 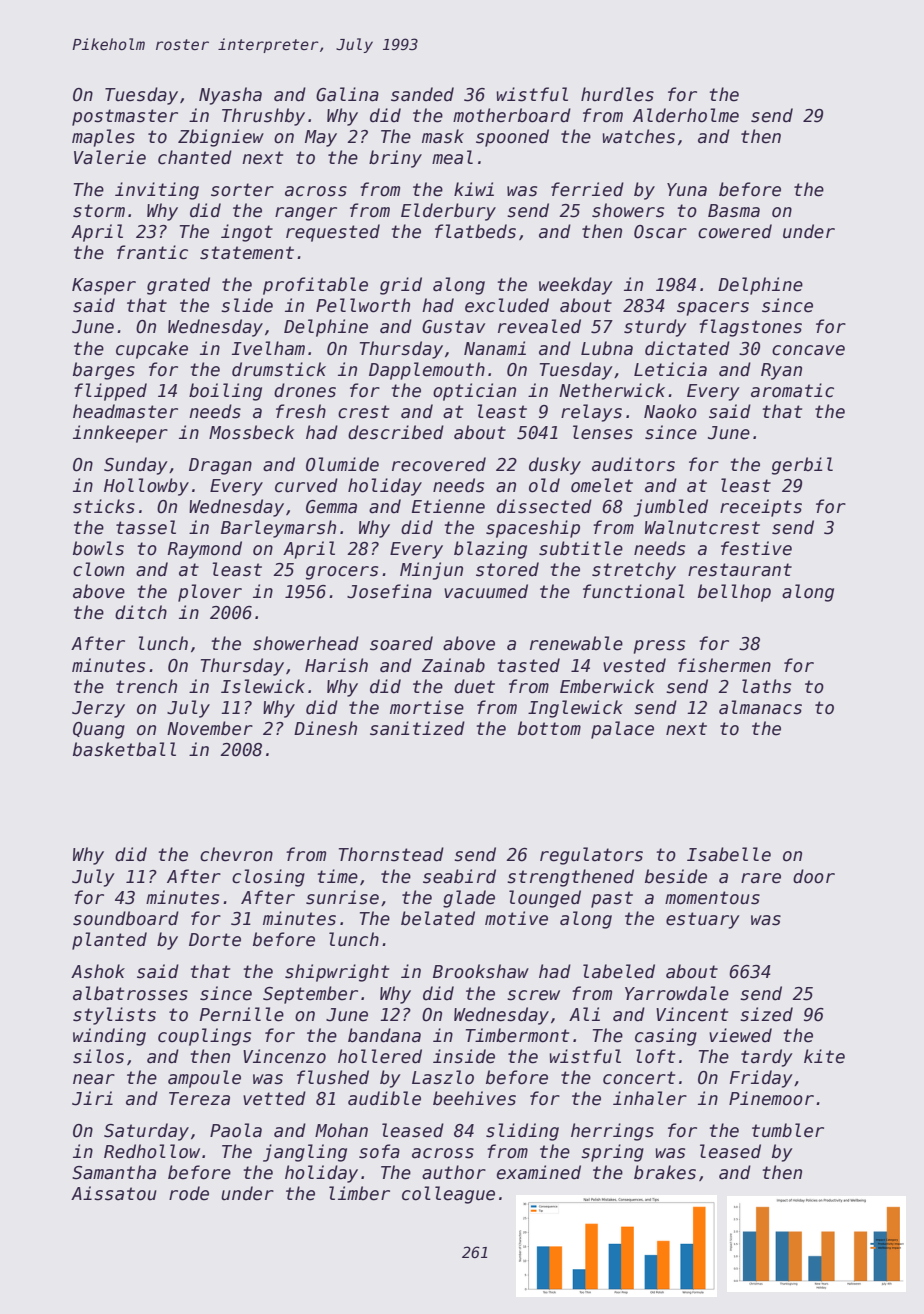 I want to click on Alderholme, so click(x=686, y=115).
